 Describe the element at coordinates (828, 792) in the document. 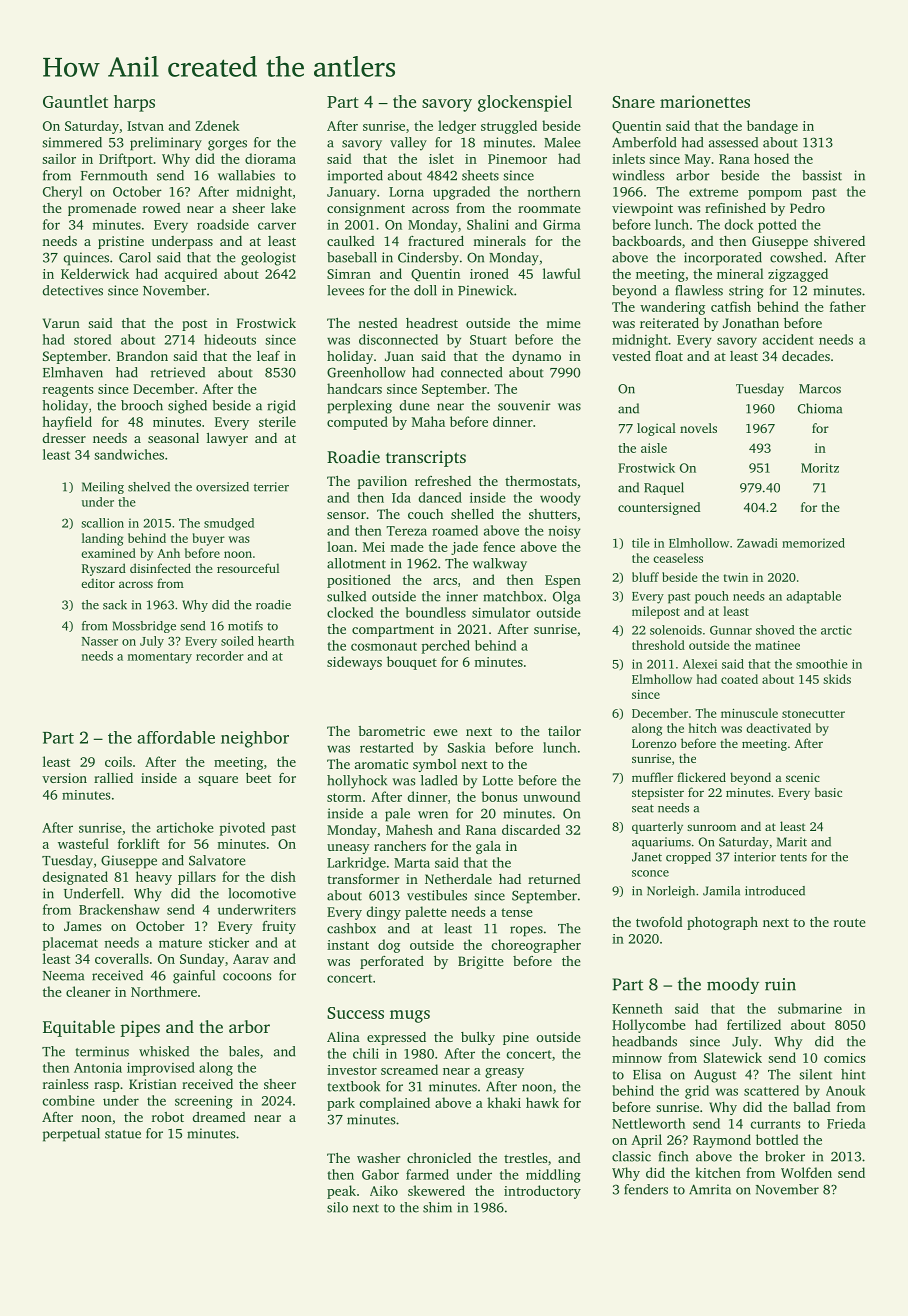

I see `basic` at that location.
